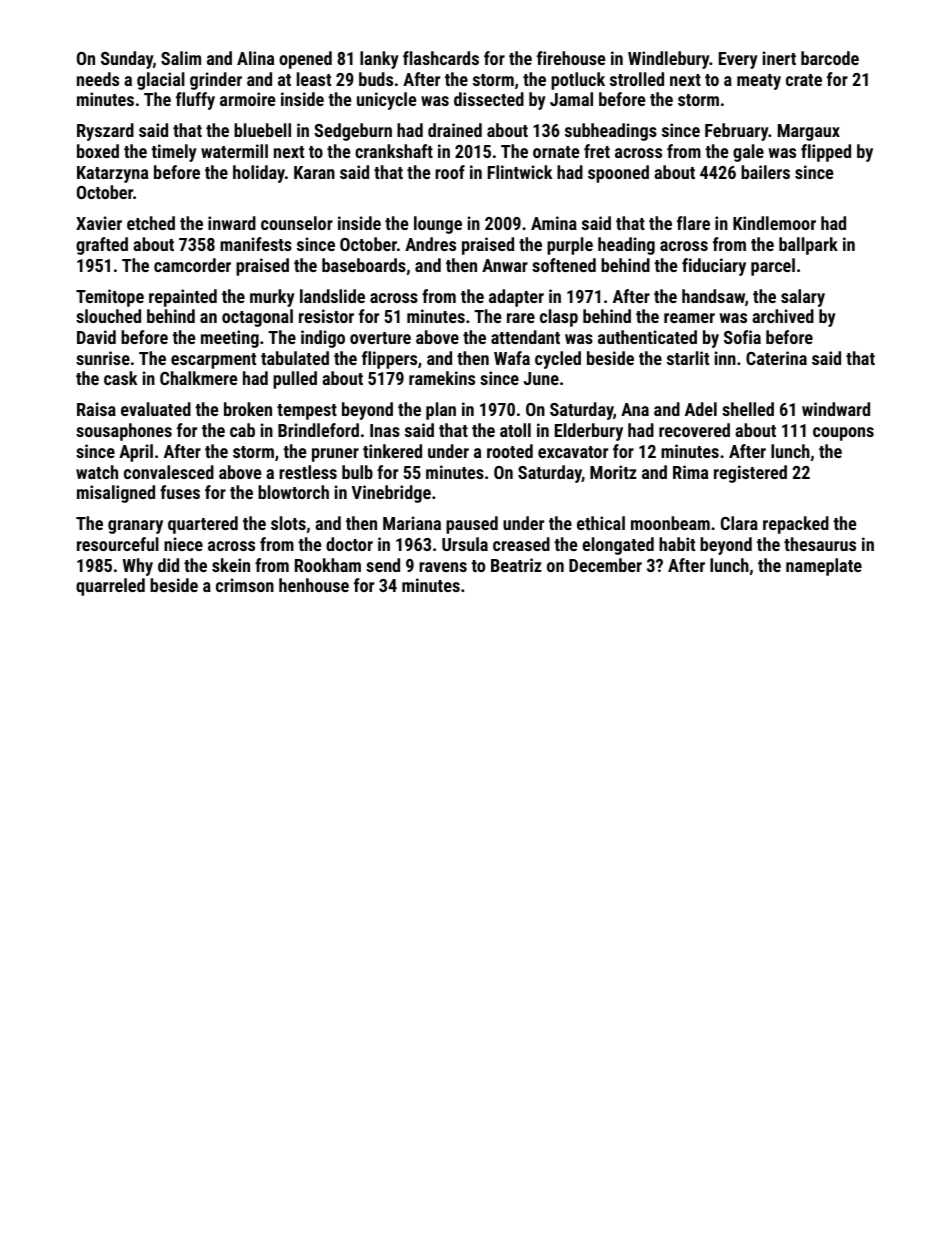 The image size is (952, 1233). I want to click on adapter, so click(516, 298).
